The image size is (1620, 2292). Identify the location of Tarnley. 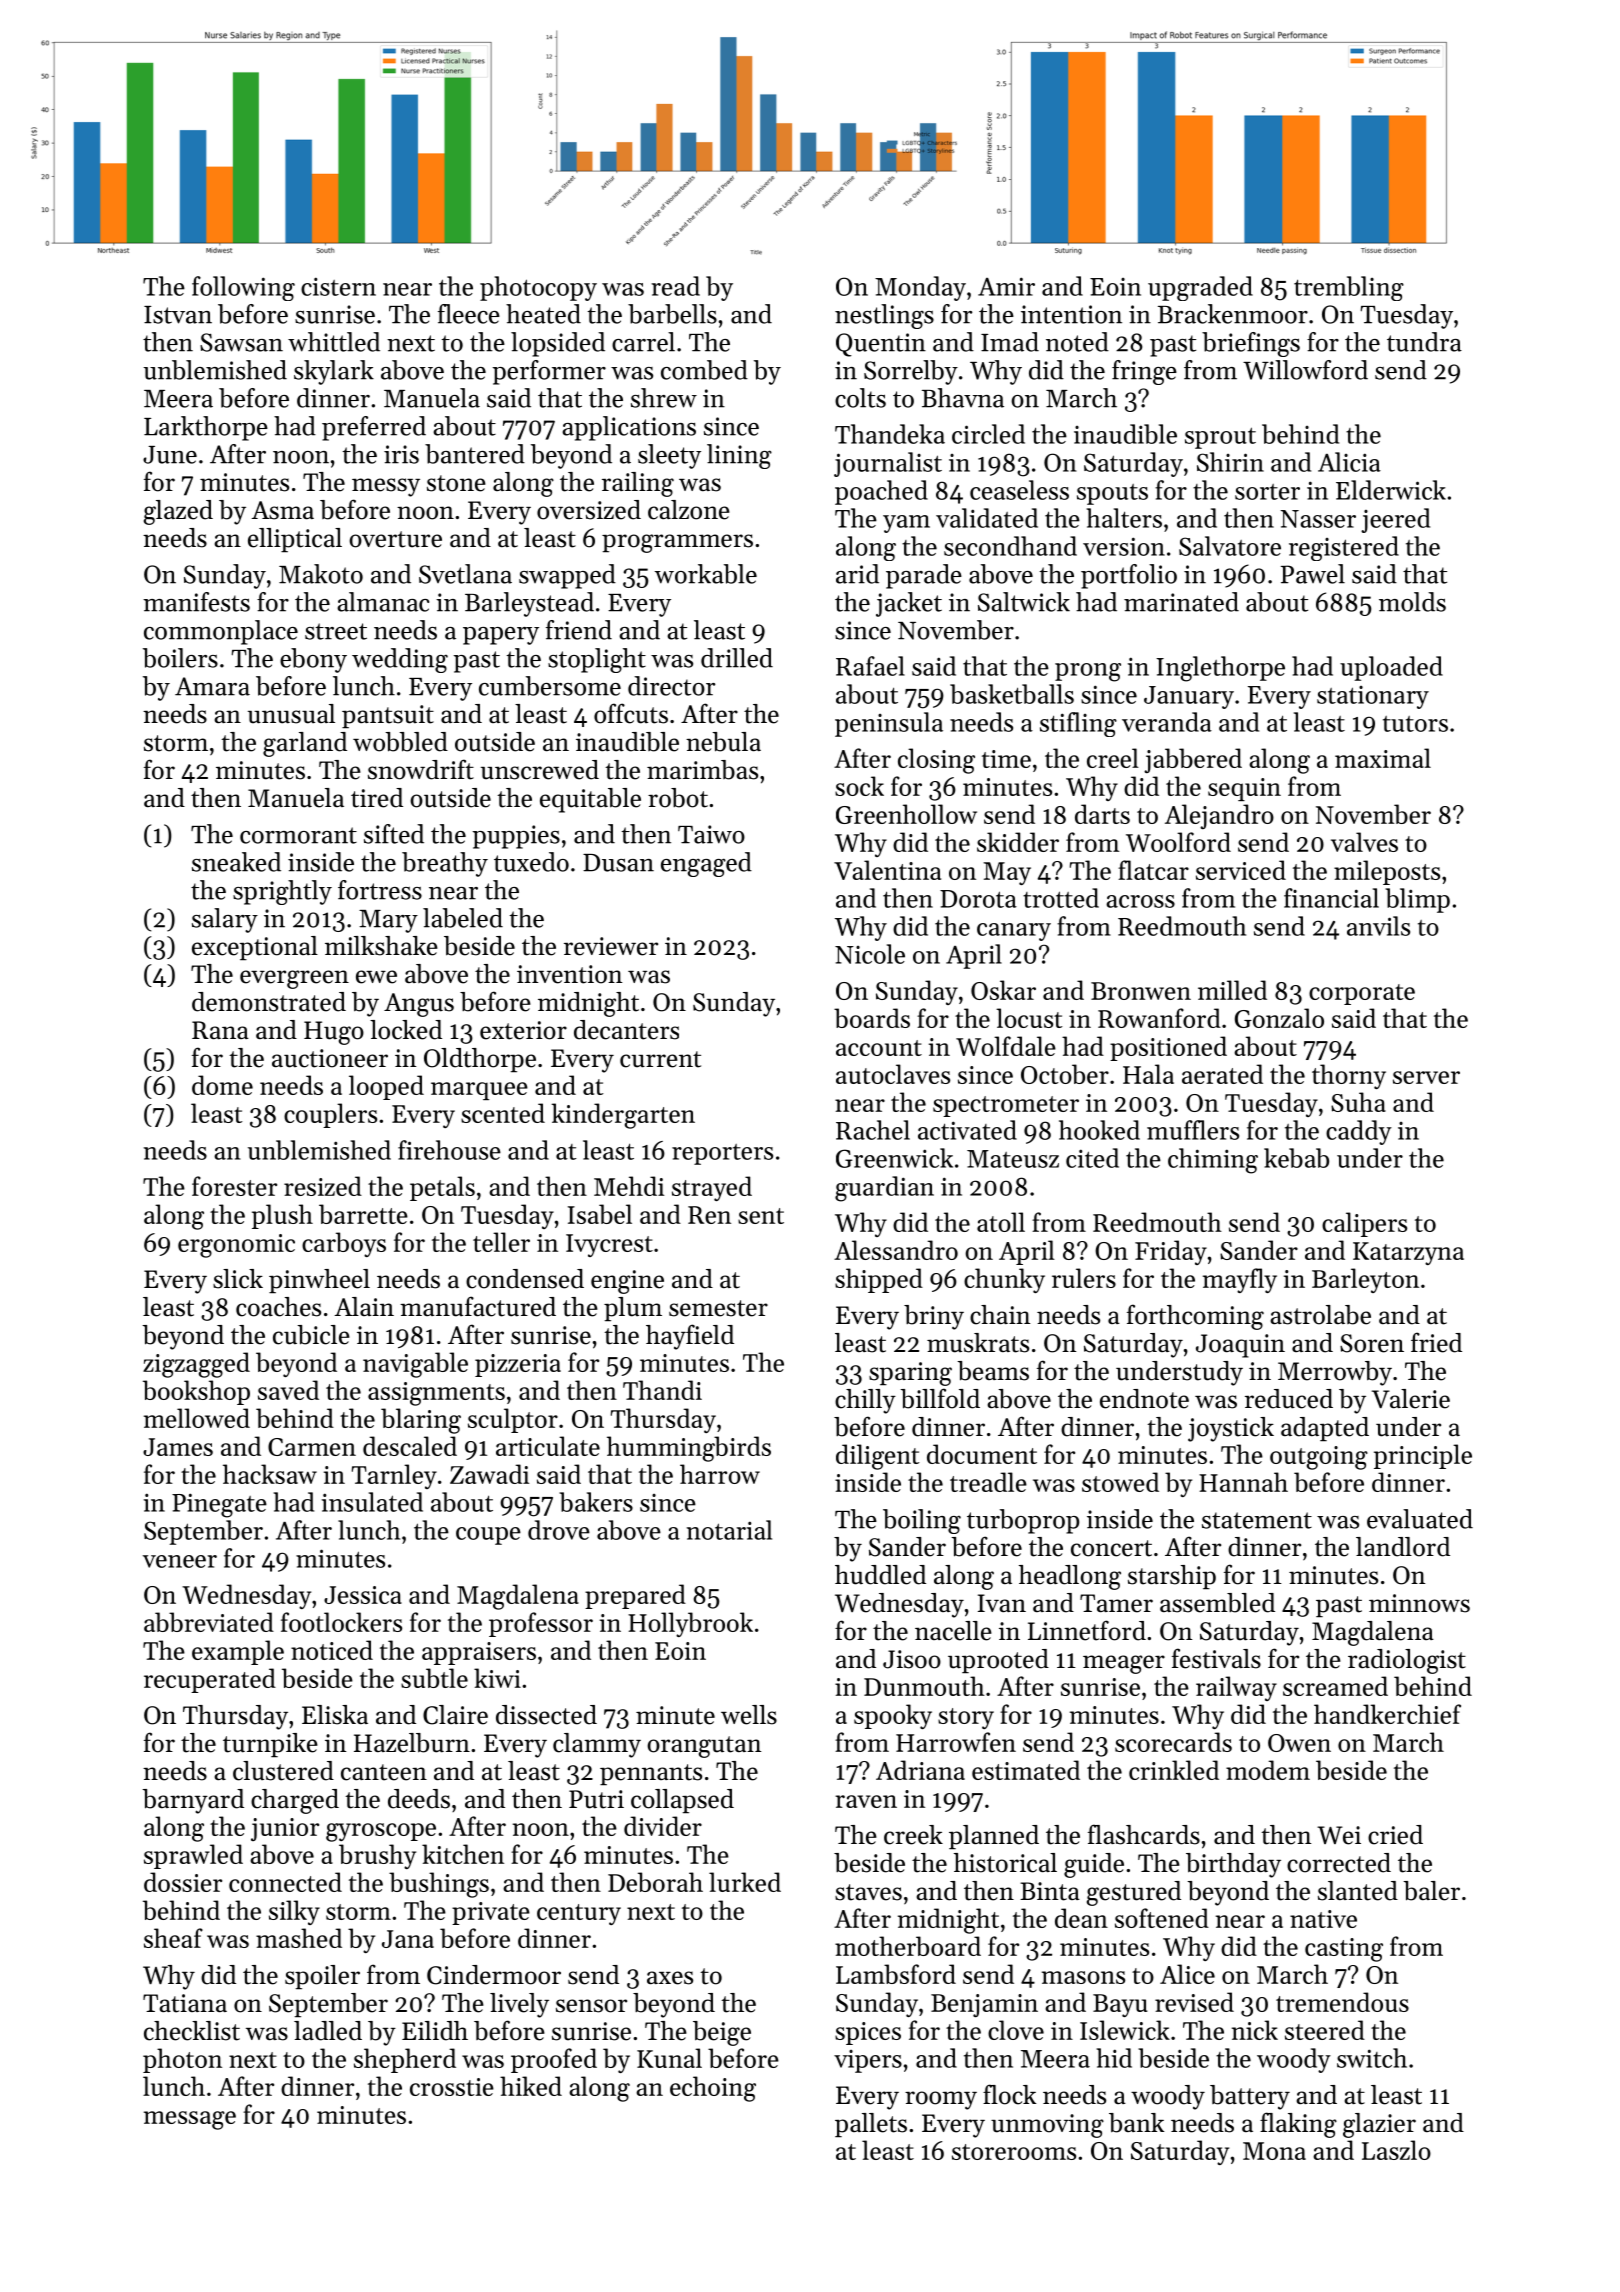
(394, 1476).
